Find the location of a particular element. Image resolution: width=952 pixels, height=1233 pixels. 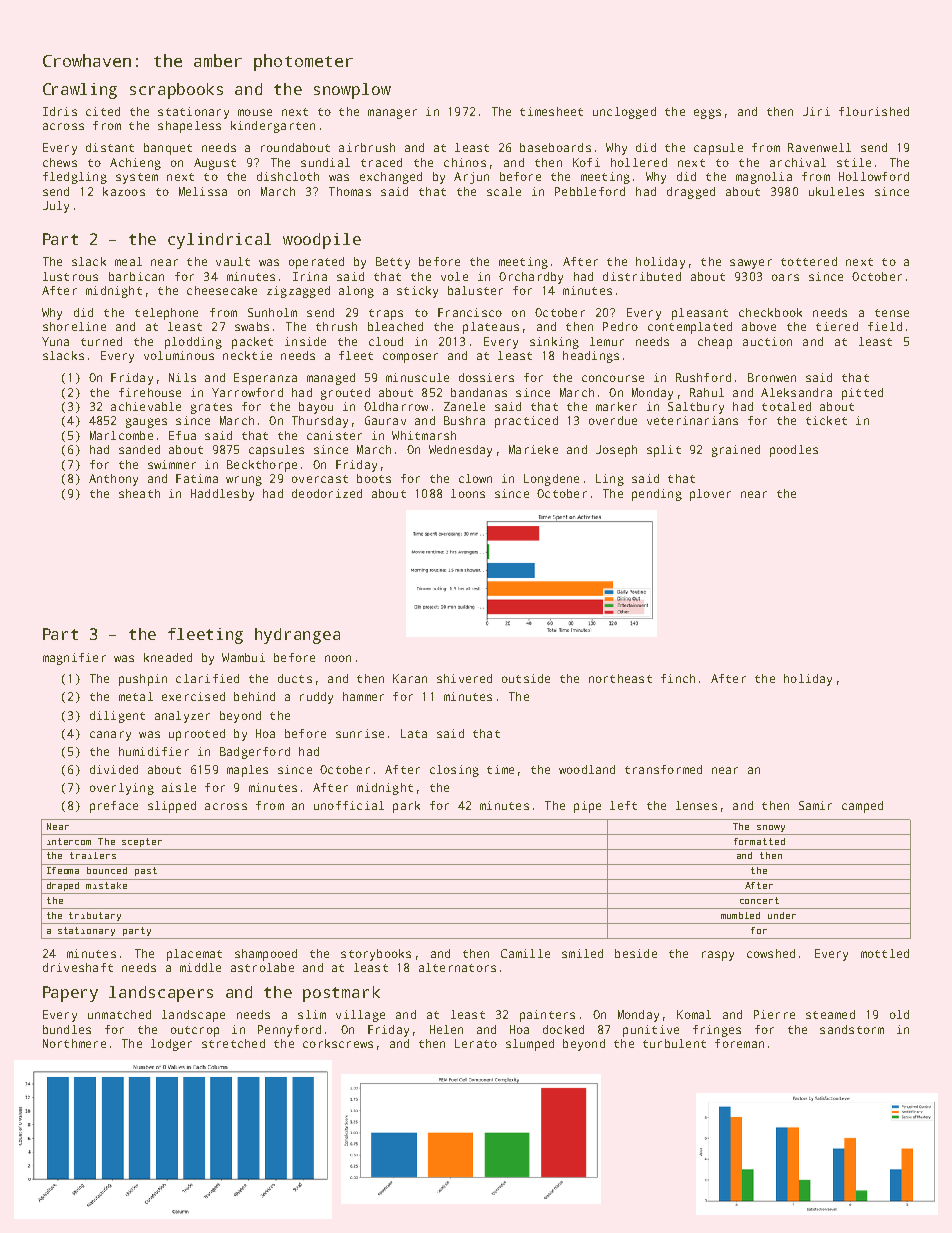

alternators is located at coordinates (457, 967).
